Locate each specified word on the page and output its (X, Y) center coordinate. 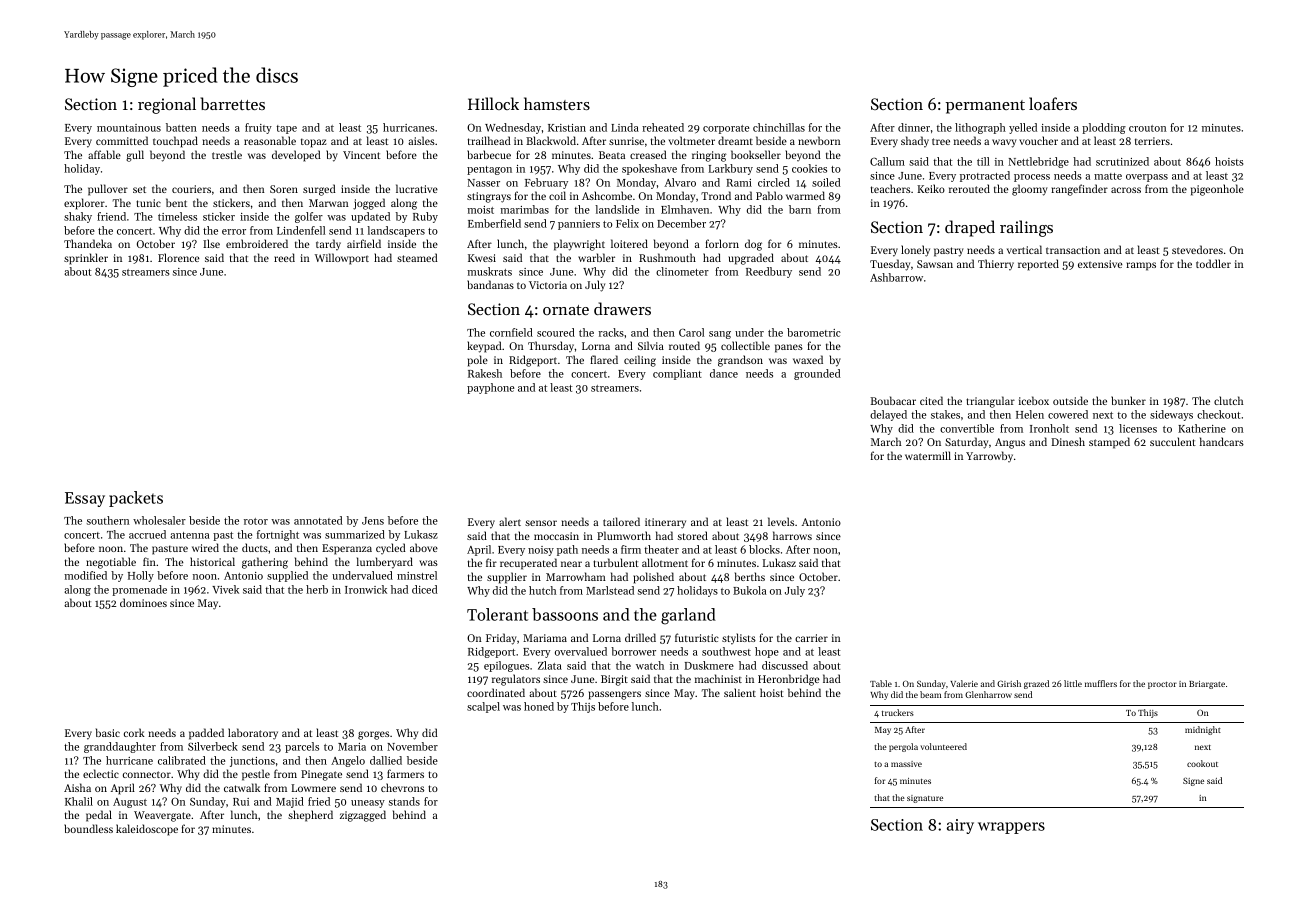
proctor (1162, 685)
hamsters (557, 103)
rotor (256, 521)
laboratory (253, 734)
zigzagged (363, 816)
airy (960, 826)
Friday (501, 639)
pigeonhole (1217, 190)
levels (781, 521)
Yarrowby (989, 457)
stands (404, 801)
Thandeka (88, 243)
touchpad (175, 142)
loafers (1053, 103)
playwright (579, 245)
